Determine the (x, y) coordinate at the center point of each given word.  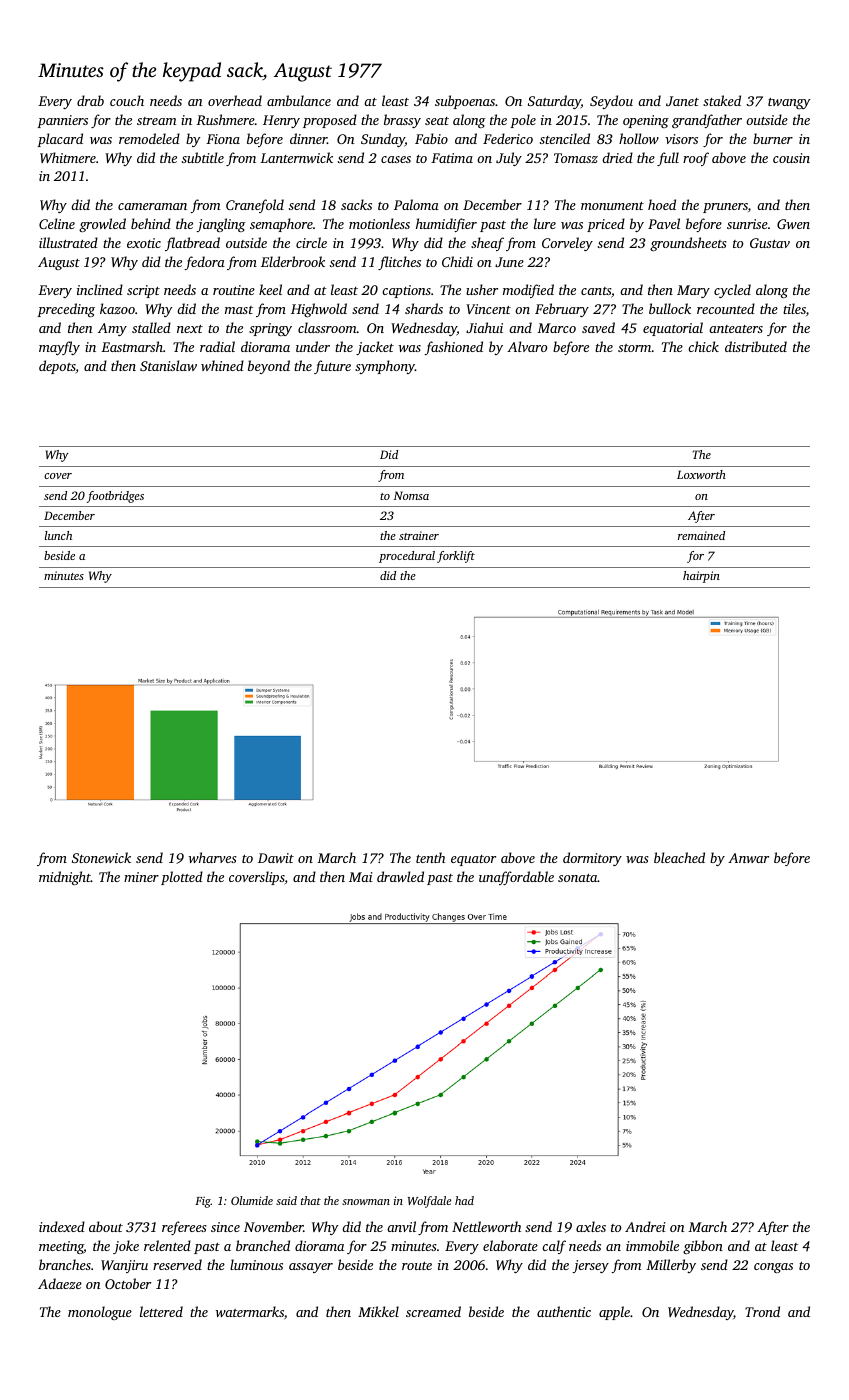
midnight (65, 878)
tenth (430, 857)
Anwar (748, 858)
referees (184, 1228)
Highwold (319, 310)
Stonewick (101, 857)
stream (157, 121)
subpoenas (465, 102)
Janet (682, 101)
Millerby (671, 1266)
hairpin (701, 577)
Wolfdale (429, 1202)
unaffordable (516, 878)
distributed (756, 346)
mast (239, 310)
